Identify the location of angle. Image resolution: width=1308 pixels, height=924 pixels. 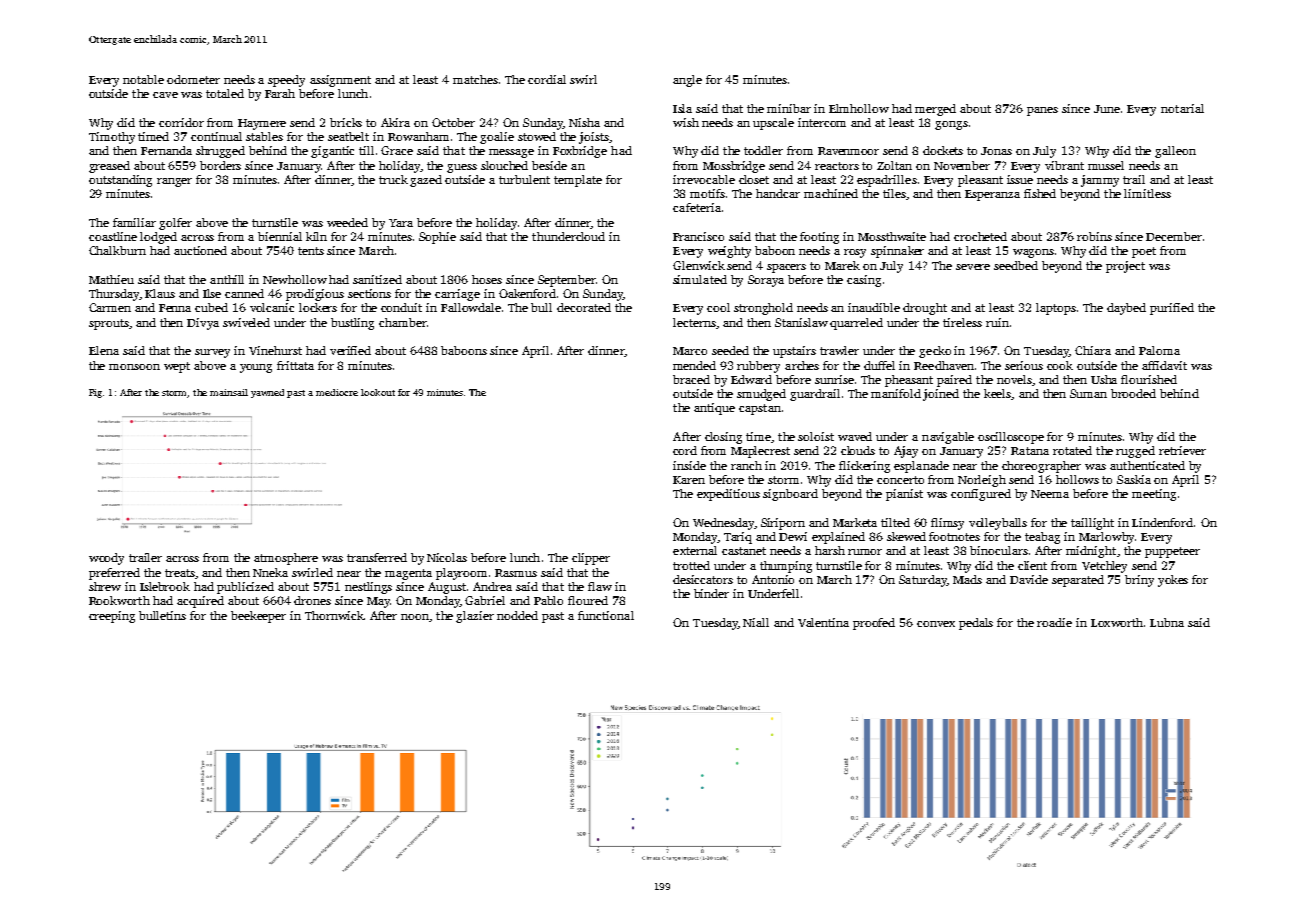
(687, 81).
